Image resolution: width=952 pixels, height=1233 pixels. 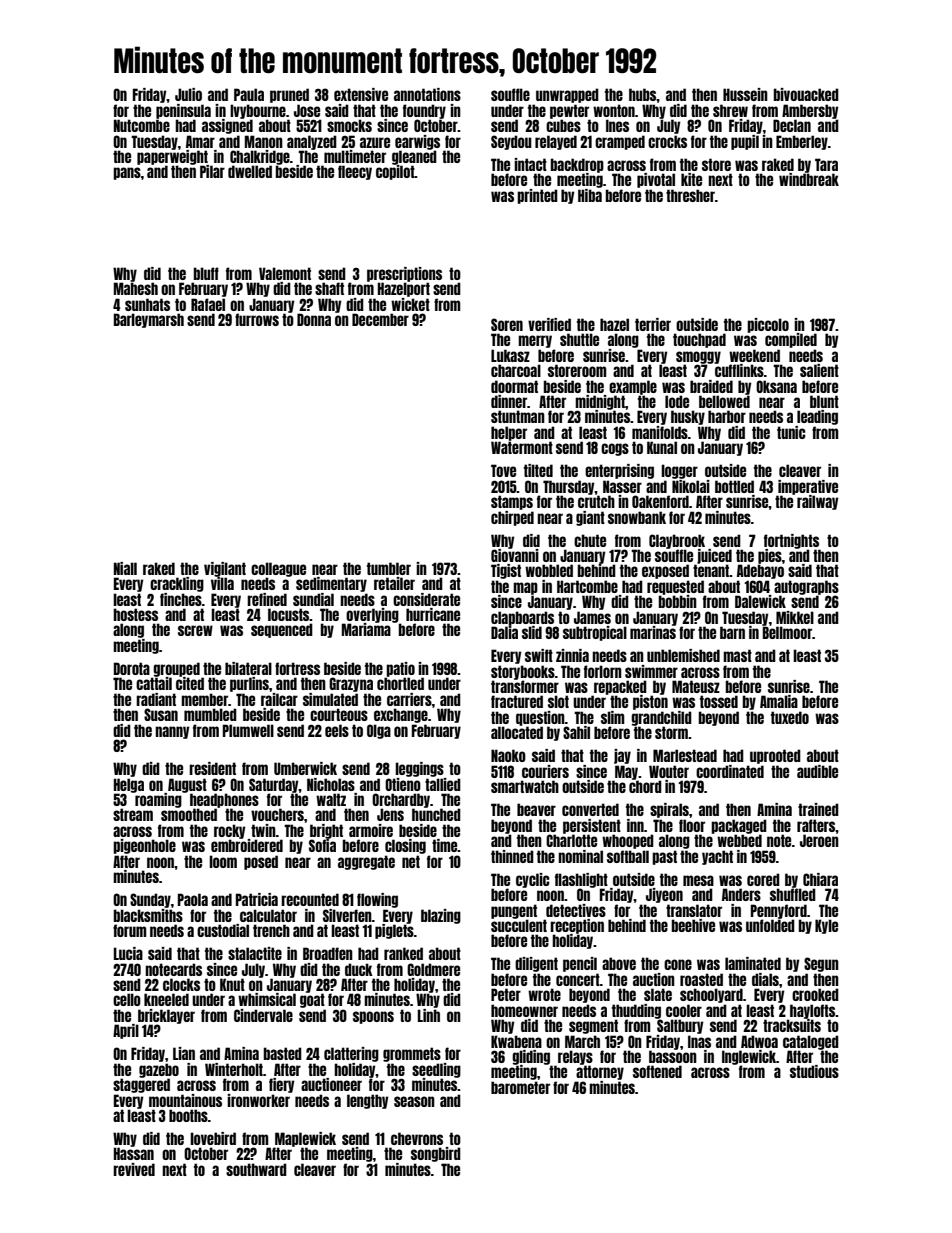 What do you see at coordinates (135, 614) in the screenshot?
I see `hostess` at bounding box center [135, 614].
